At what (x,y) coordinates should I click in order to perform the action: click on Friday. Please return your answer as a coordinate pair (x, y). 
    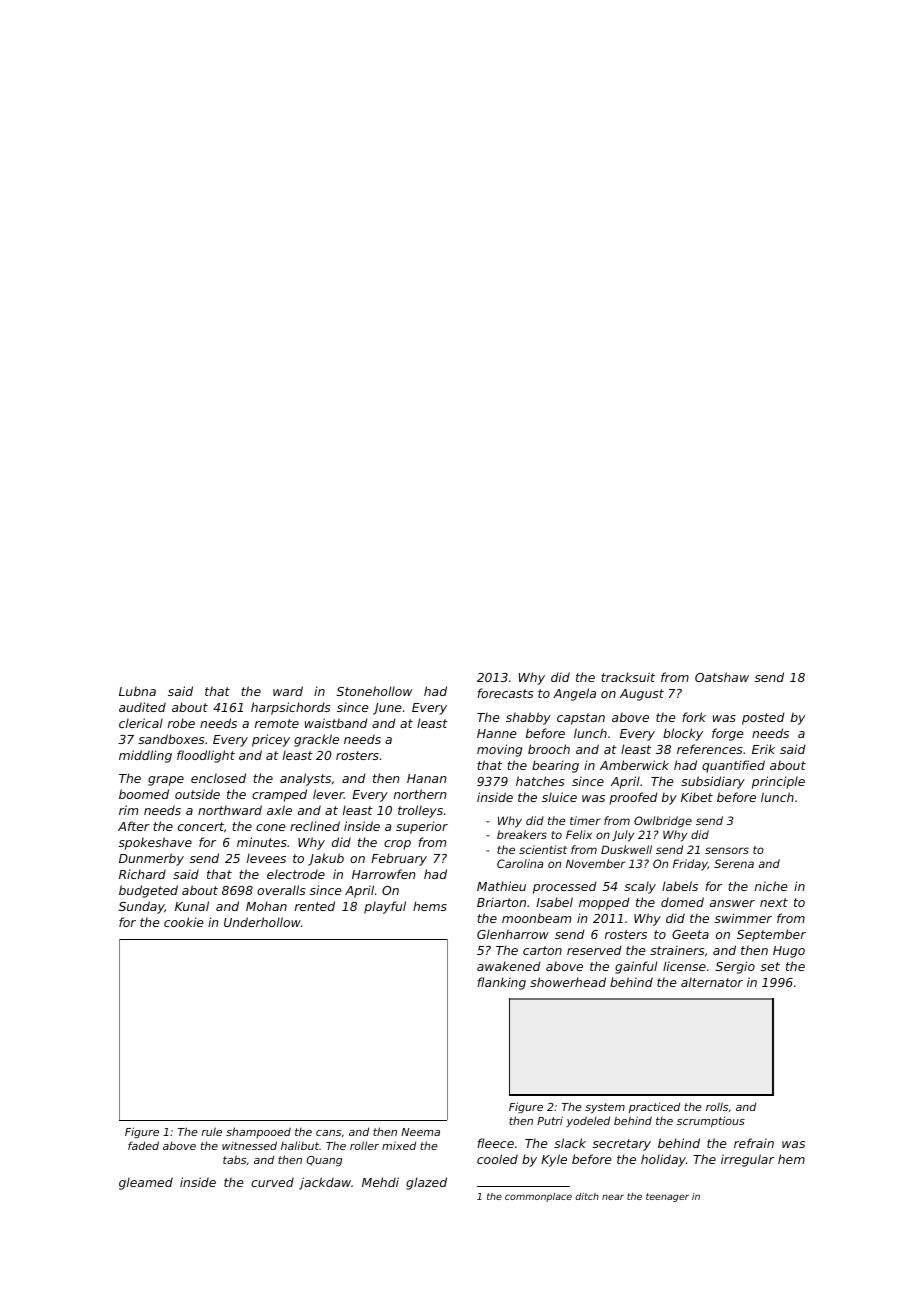
    Looking at the image, I should click on (690, 865).
